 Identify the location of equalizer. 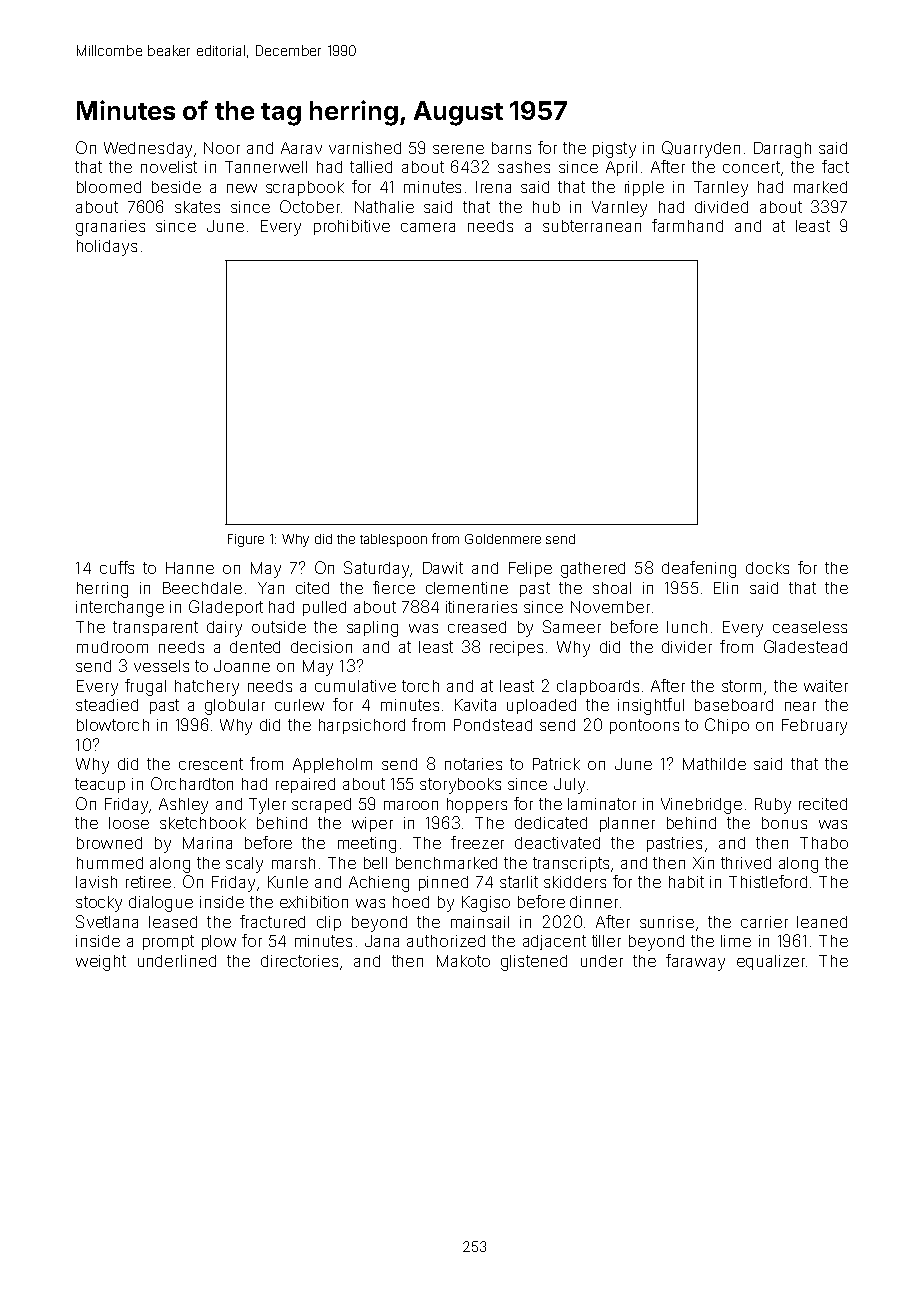
(771, 962).
